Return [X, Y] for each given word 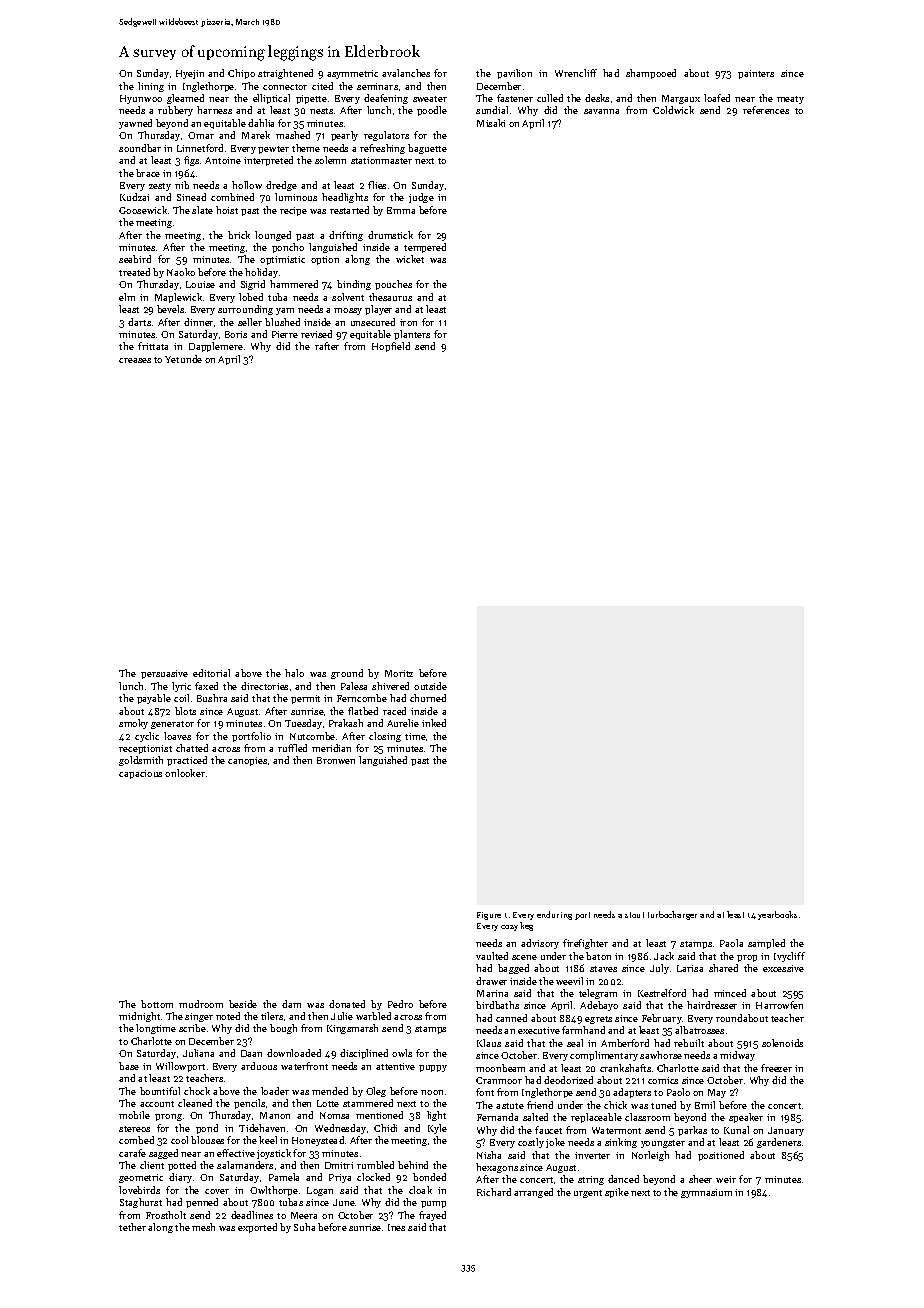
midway [737, 1056]
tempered [425, 248]
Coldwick [673, 110]
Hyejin [190, 74]
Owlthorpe [274, 1191]
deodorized [568, 1080]
